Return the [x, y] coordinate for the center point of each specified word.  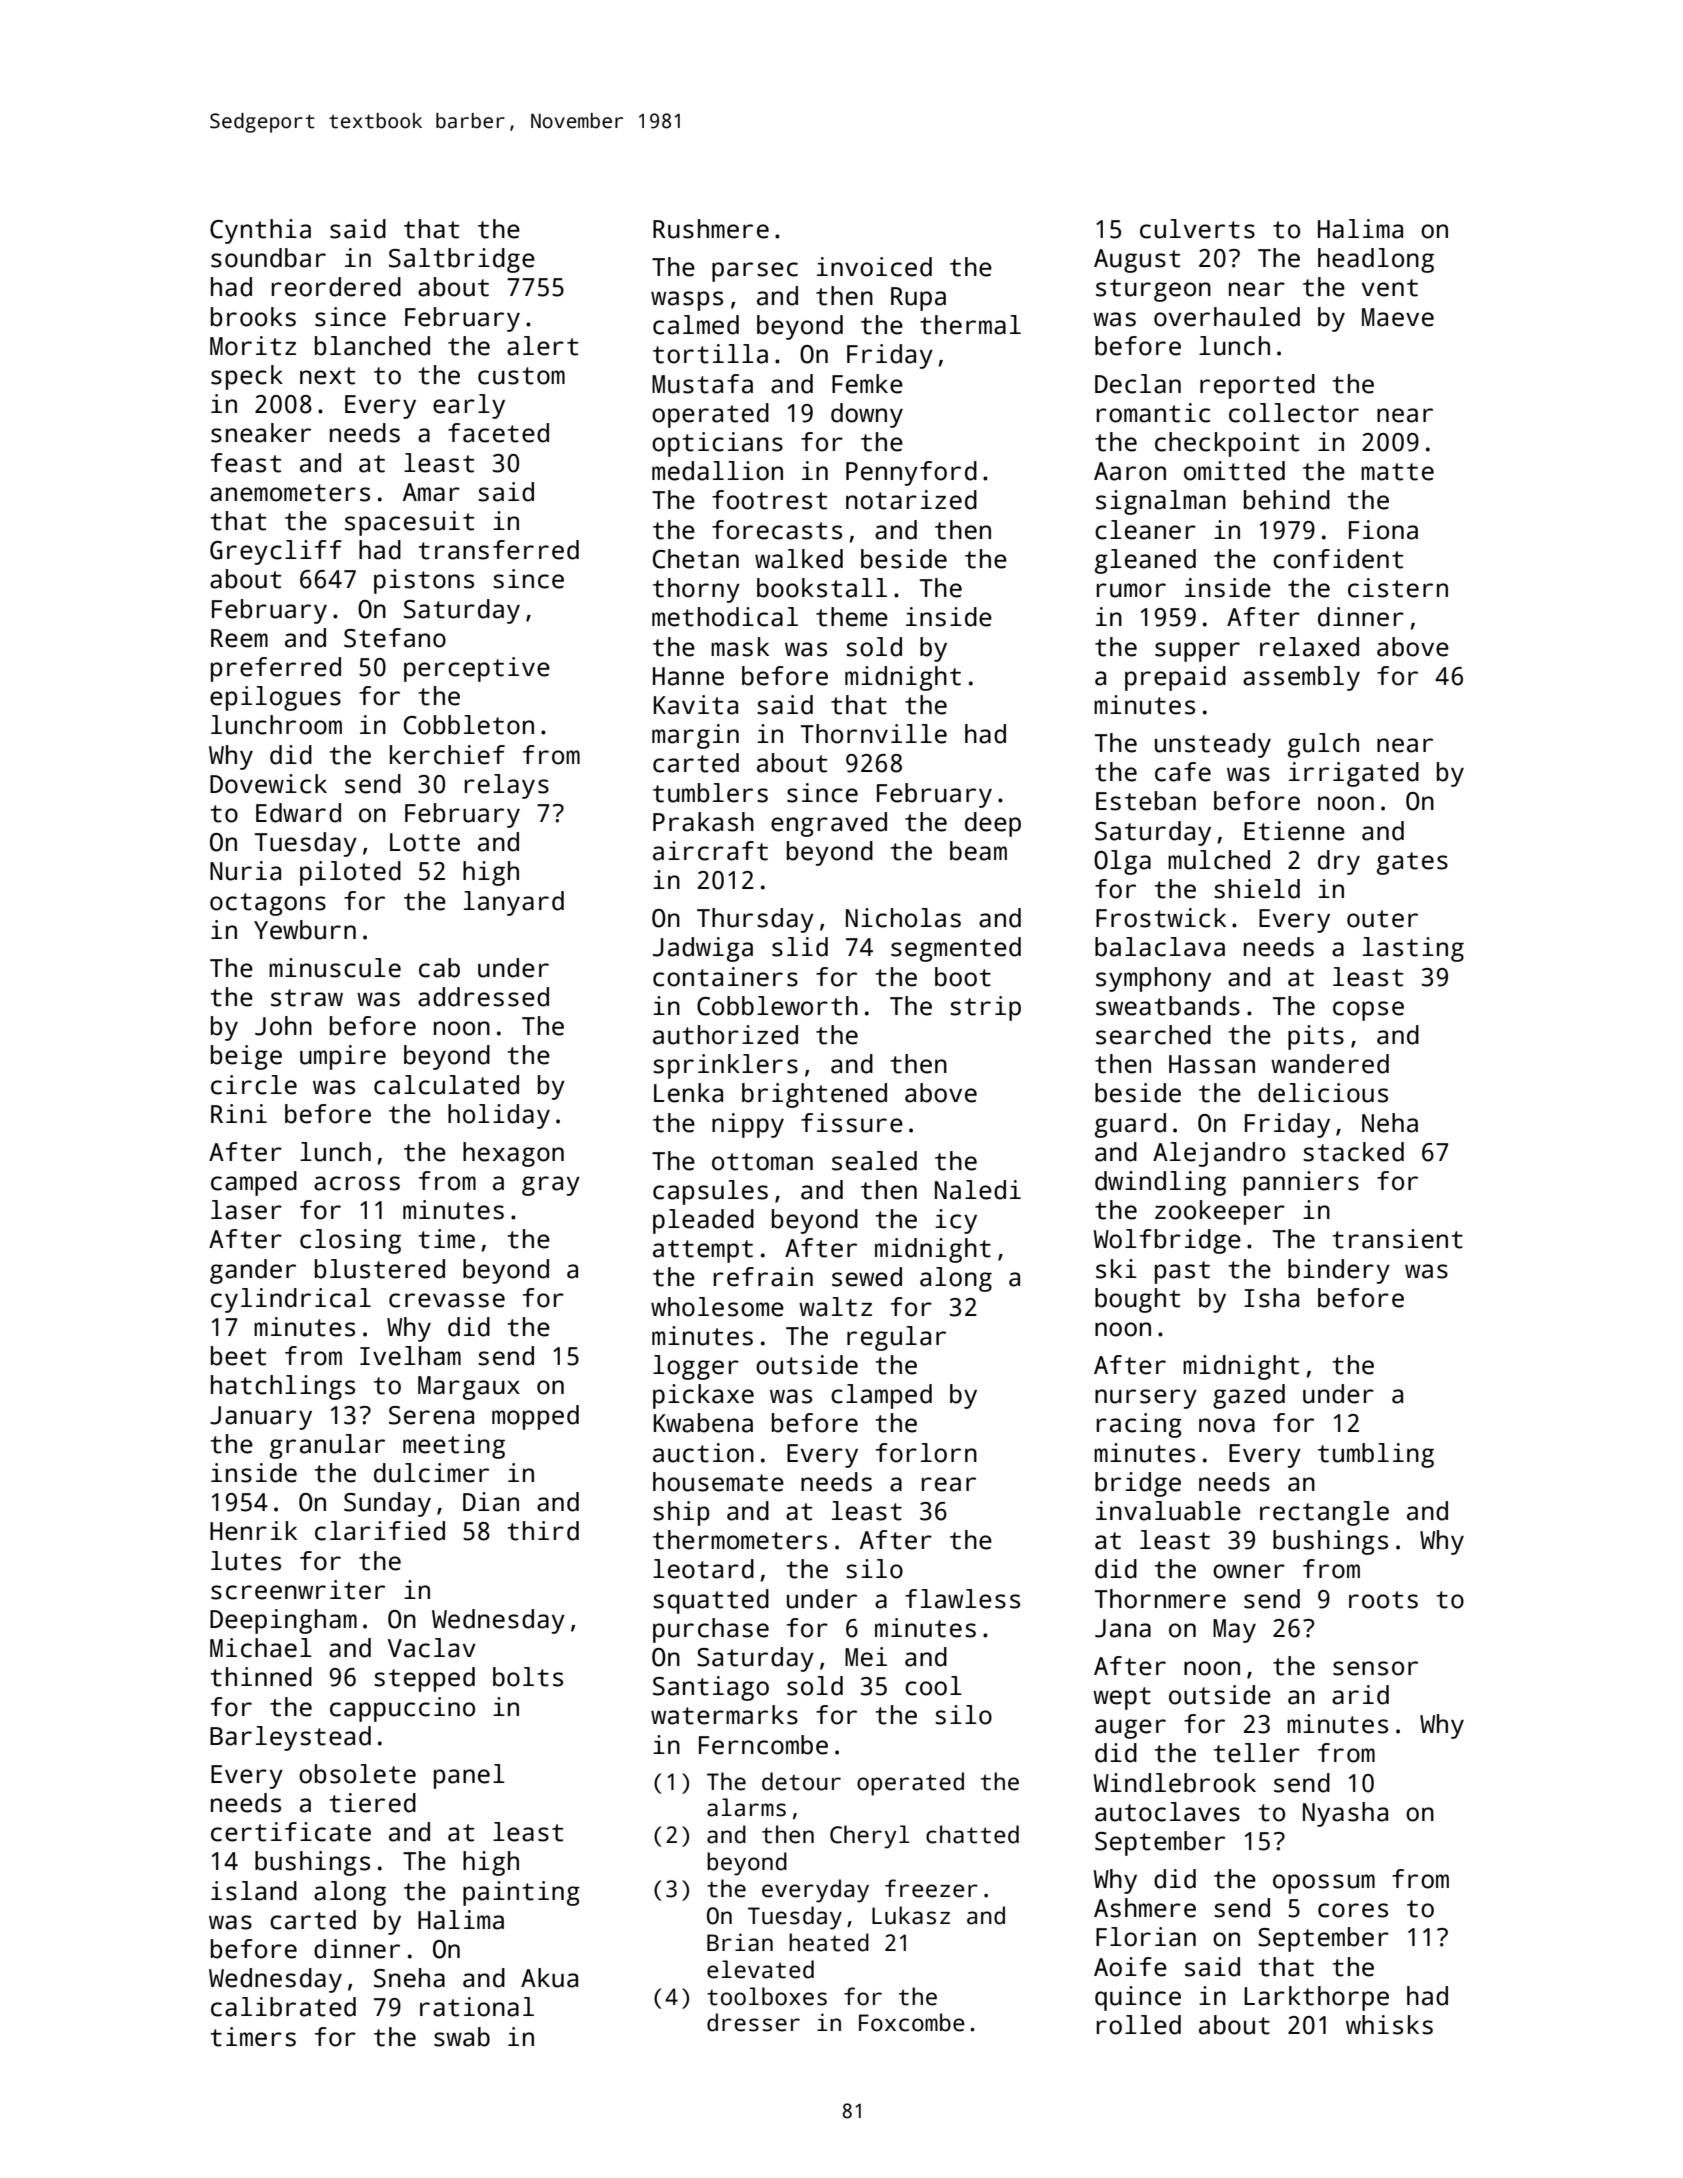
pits [1316, 1037]
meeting [454, 1446]
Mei [866, 1657]
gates [1412, 863]
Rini [239, 1113]
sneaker [261, 433]
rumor [1131, 590]
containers [725, 977]
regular [896, 1338]
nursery [1146, 1399]
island [254, 1891]
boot [963, 977]
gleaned [1145, 561]
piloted [350, 873]
